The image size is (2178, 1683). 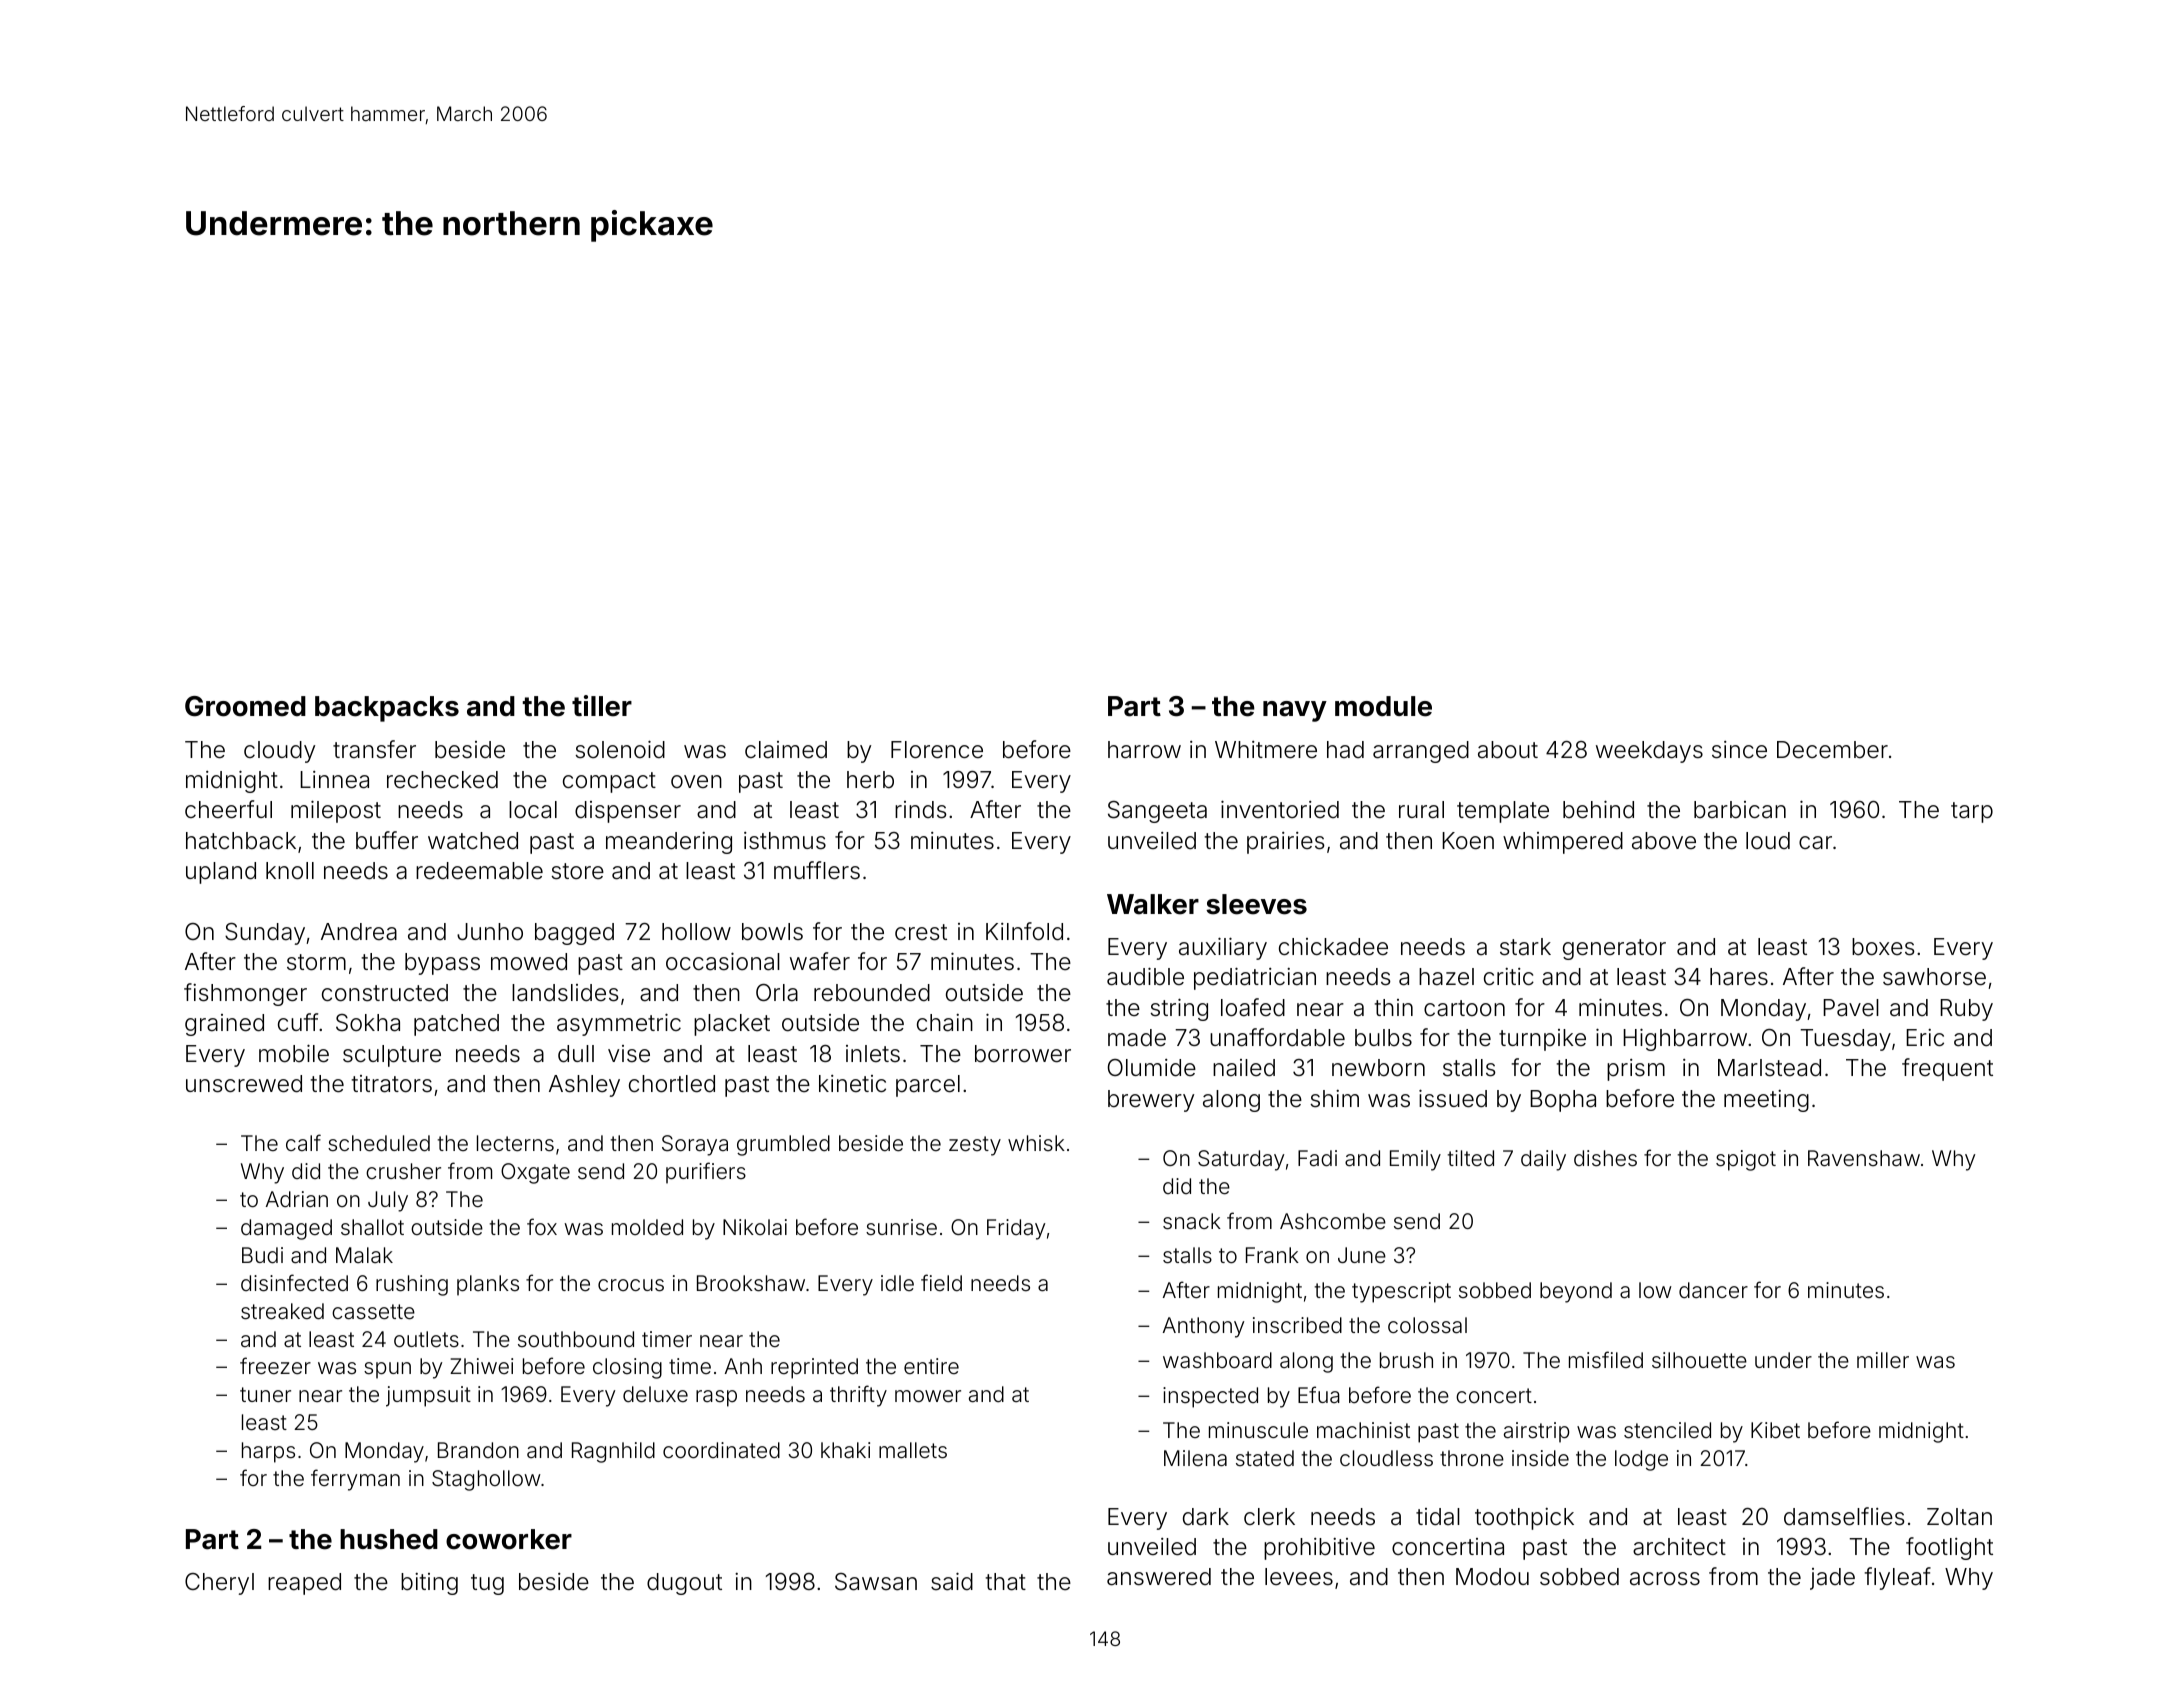 I want to click on Linnea, so click(x=334, y=780).
